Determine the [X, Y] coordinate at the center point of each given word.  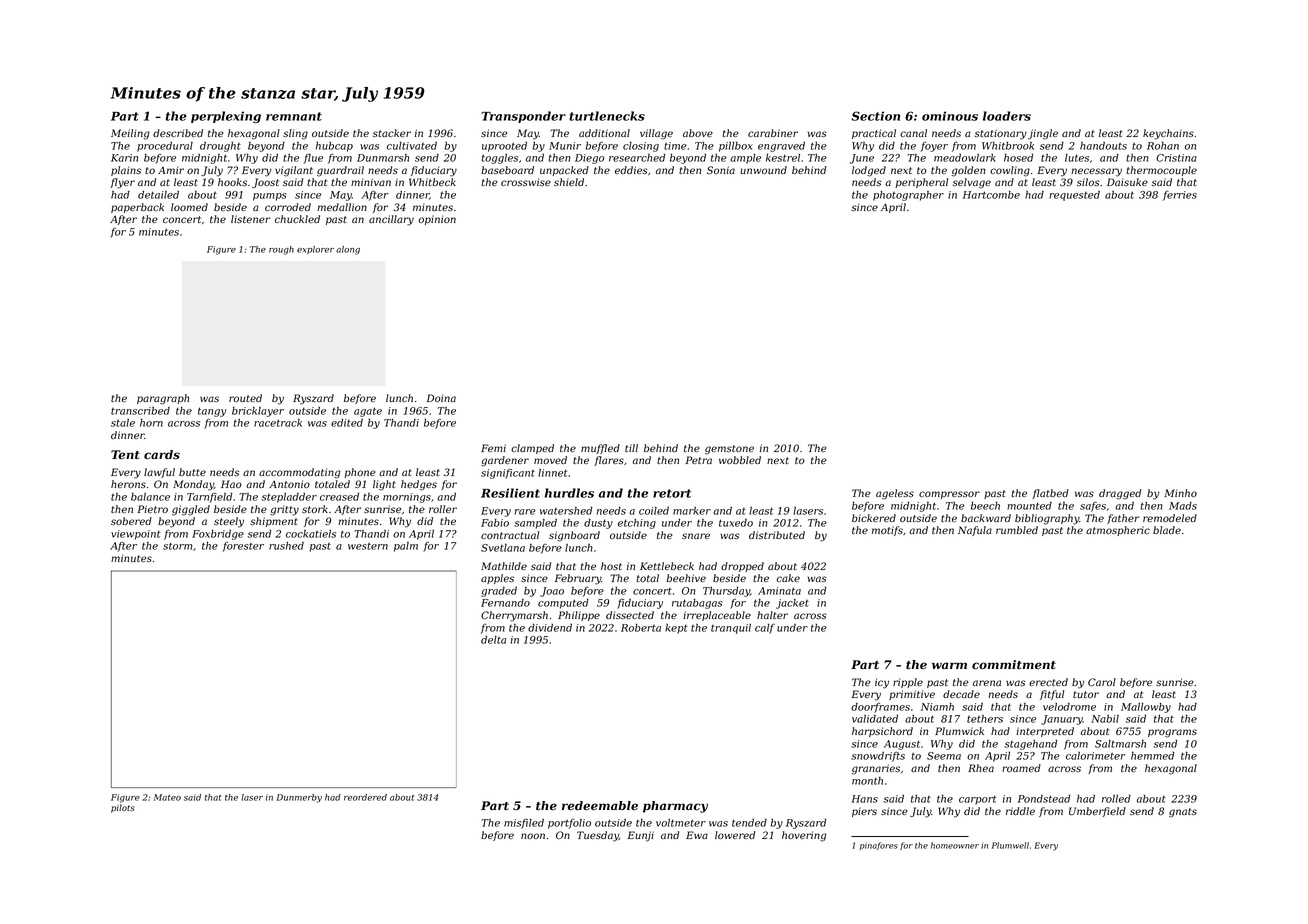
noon [533, 836]
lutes [1077, 158]
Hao [231, 484]
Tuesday [598, 836]
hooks [232, 182]
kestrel [783, 158]
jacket [792, 604]
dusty [598, 524]
